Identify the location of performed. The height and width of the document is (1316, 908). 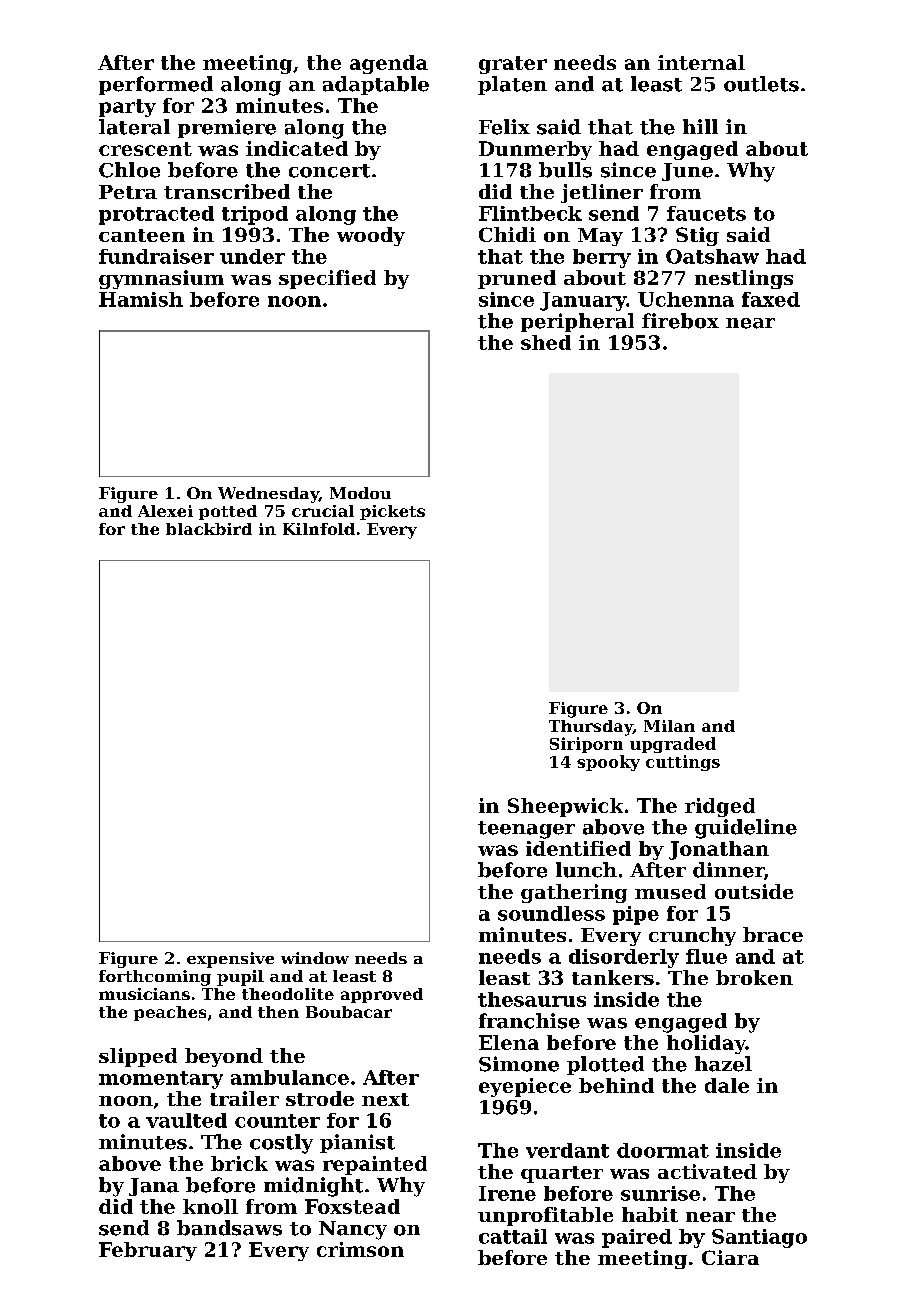
(156, 85).
